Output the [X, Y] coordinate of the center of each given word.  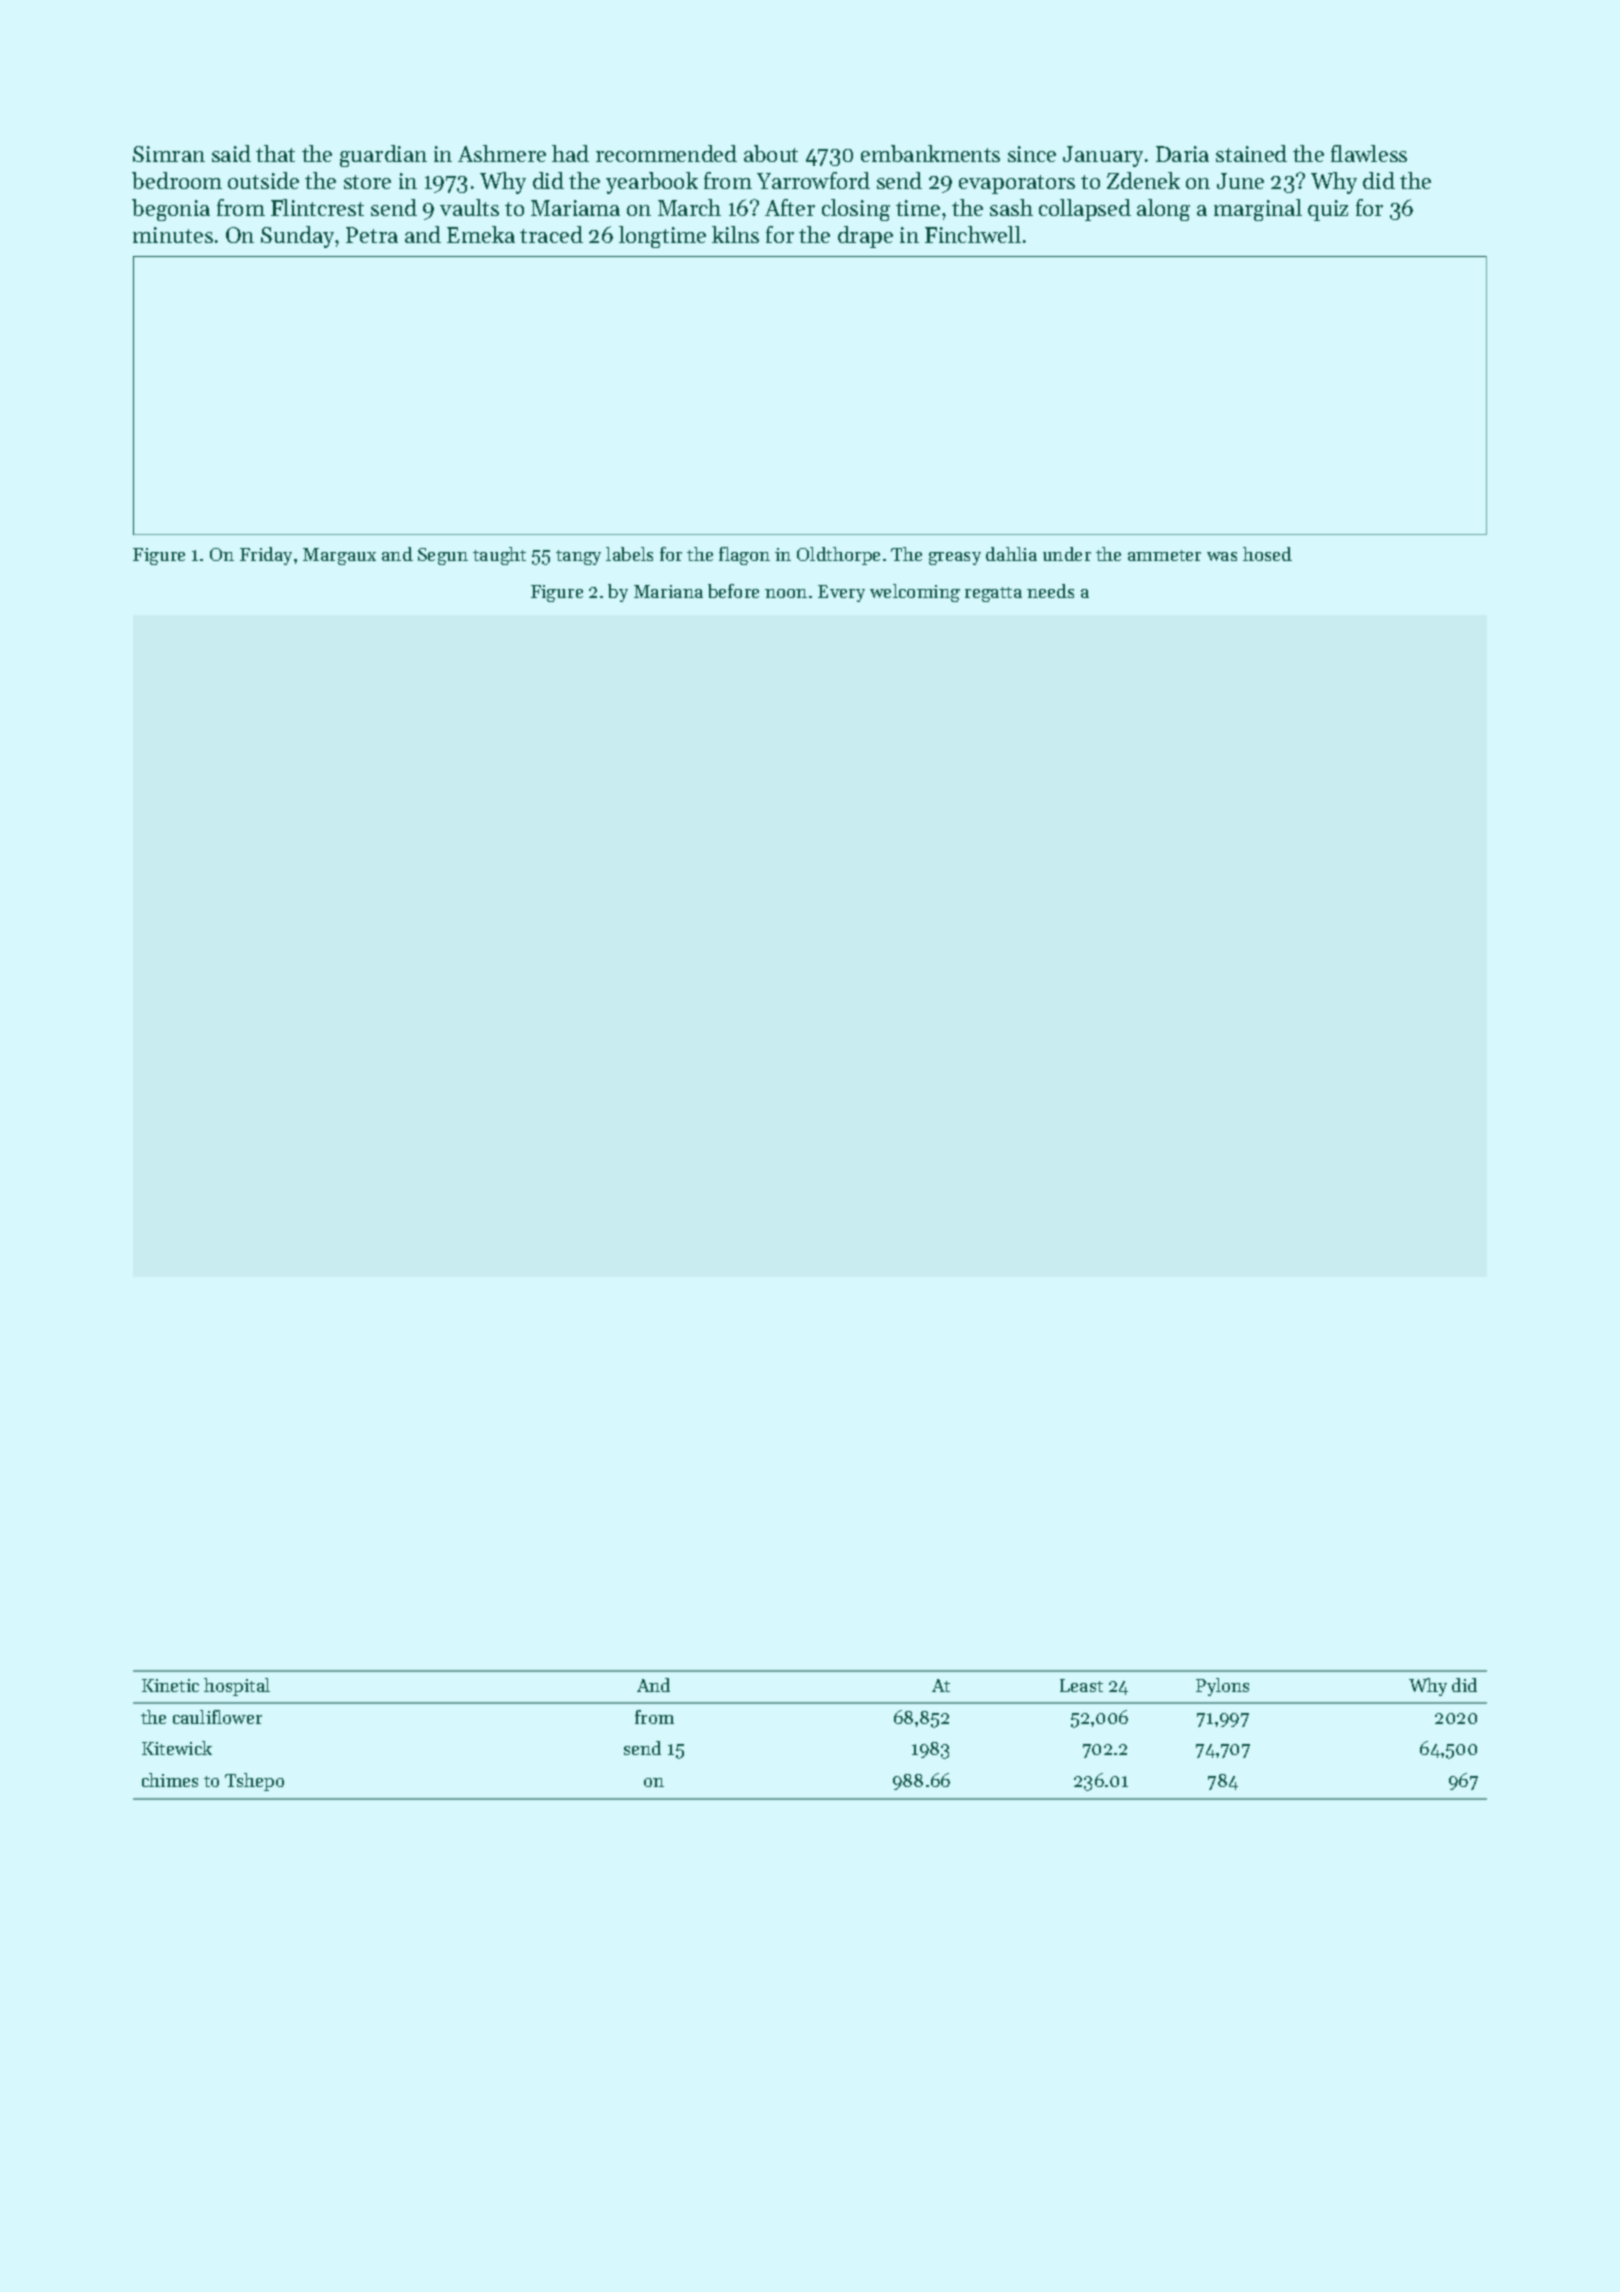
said [231, 153]
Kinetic [170, 1685]
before [733, 591]
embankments [930, 153]
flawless [1369, 153]
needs [1050, 591]
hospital [237, 1687]
